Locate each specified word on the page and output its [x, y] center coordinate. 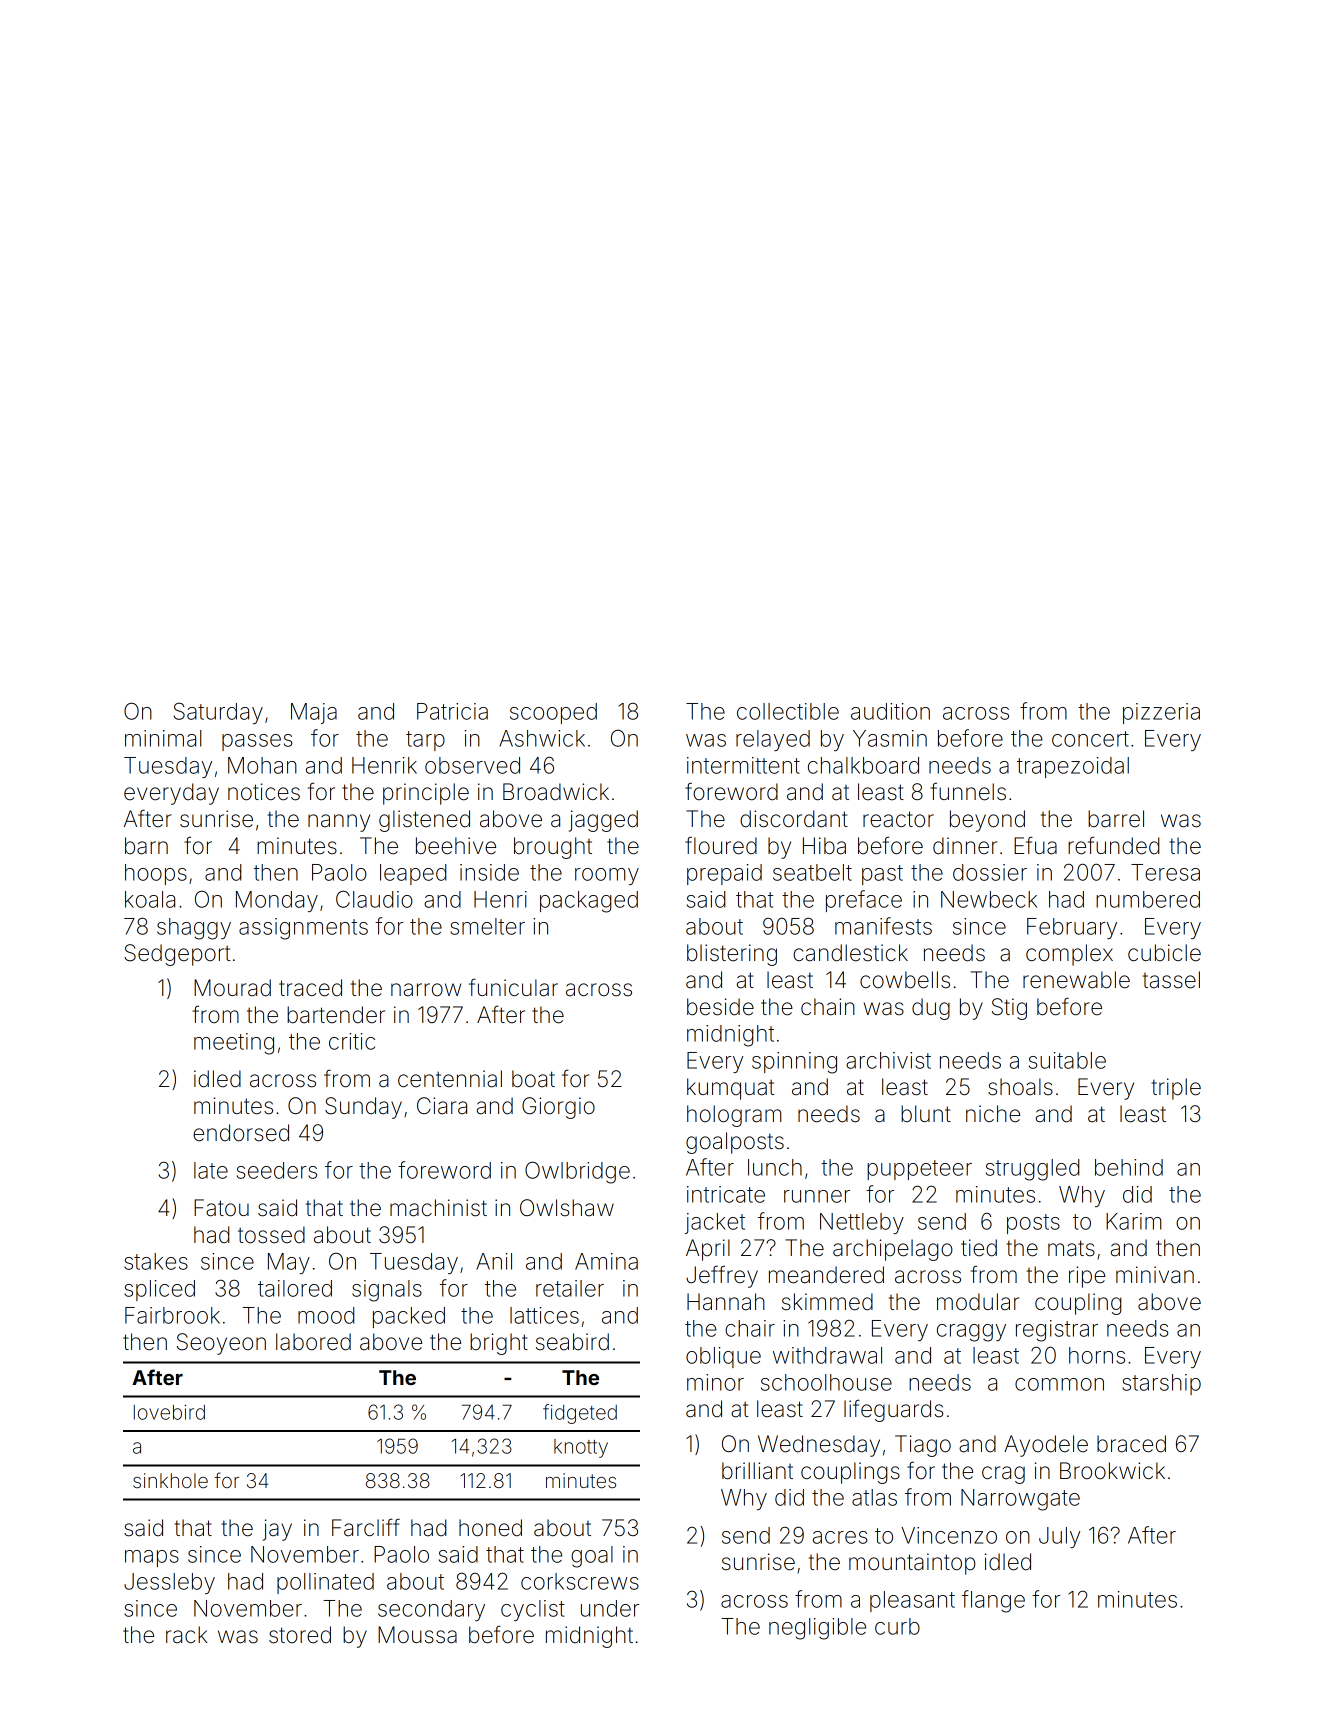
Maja [314, 713]
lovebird [169, 1412]
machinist [438, 1208]
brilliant [757, 1471]
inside [489, 872]
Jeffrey [722, 1276]
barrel [1116, 819]
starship [1161, 1384]
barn [146, 846]
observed [472, 765]
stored [300, 1635]
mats [1071, 1248]
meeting [234, 1044]
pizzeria [1161, 713]
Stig [1009, 1009]
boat [533, 1079]
